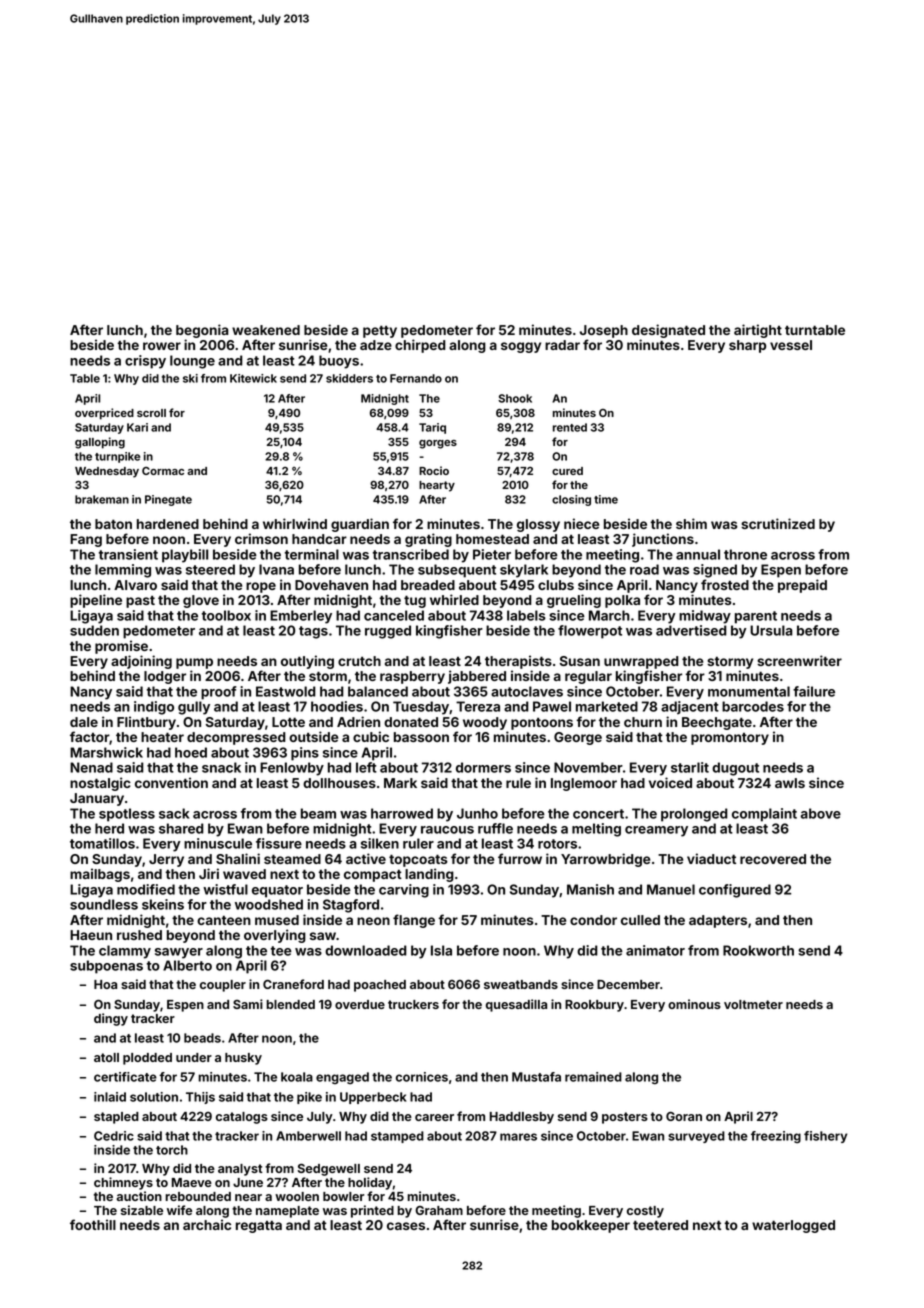 The width and height of the page is (924, 1308). I want to click on rented, so click(570, 427).
